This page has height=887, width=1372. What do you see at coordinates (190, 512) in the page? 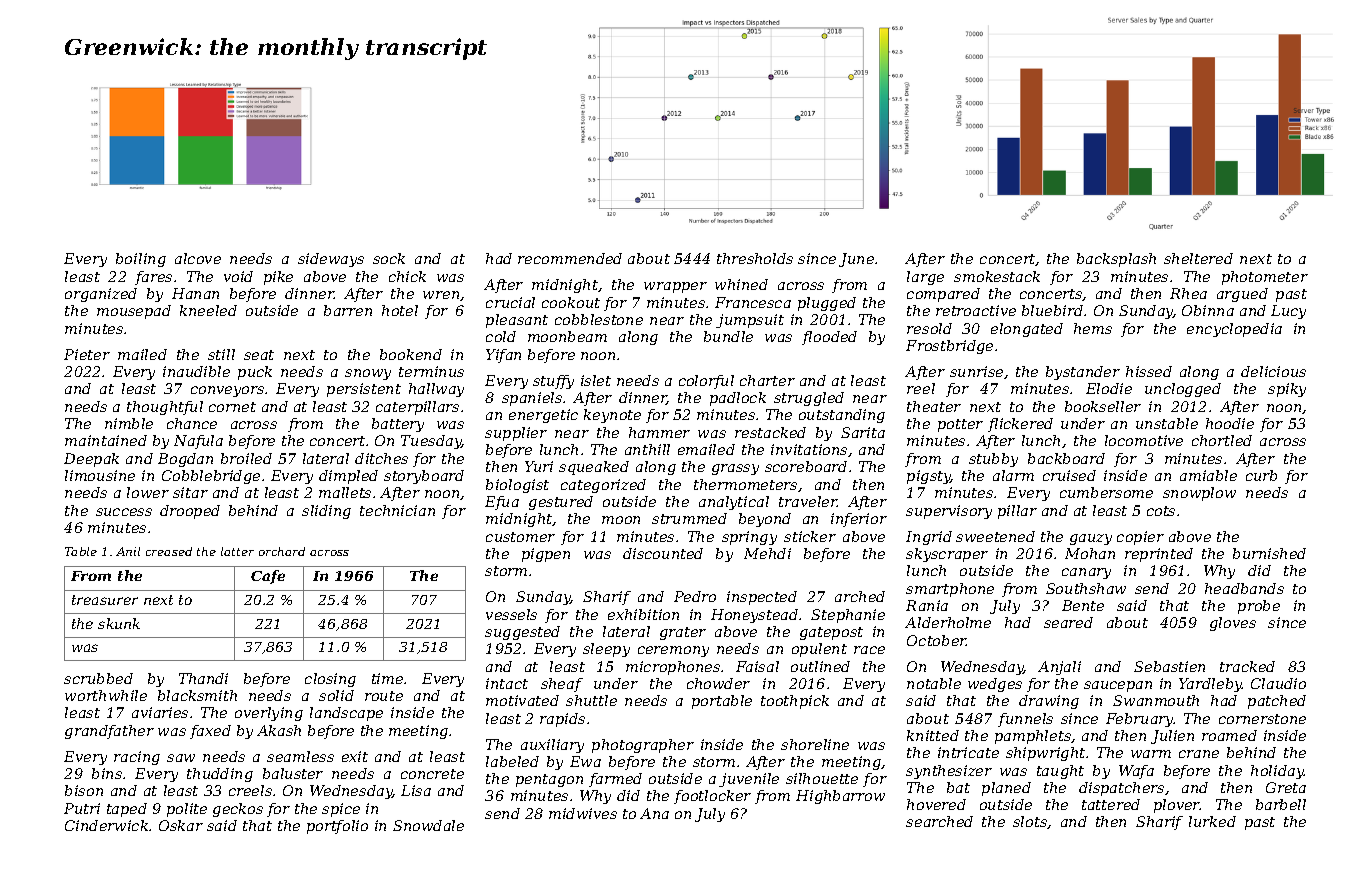
I see `drooped` at bounding box center [190, 512].
